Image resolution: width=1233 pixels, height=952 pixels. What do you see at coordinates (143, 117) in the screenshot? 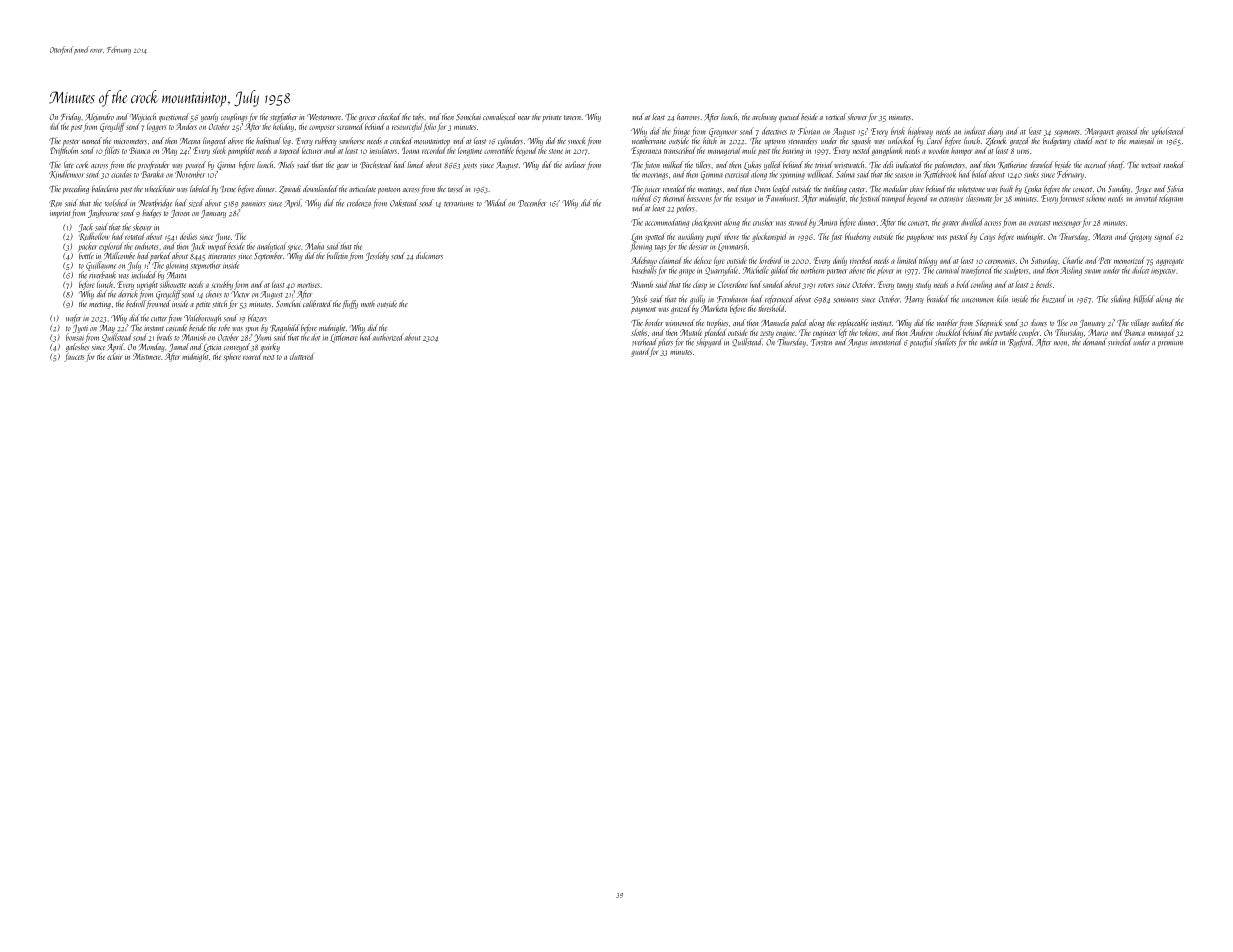
I see `Wojciech` at bounding box center [143, 117].
